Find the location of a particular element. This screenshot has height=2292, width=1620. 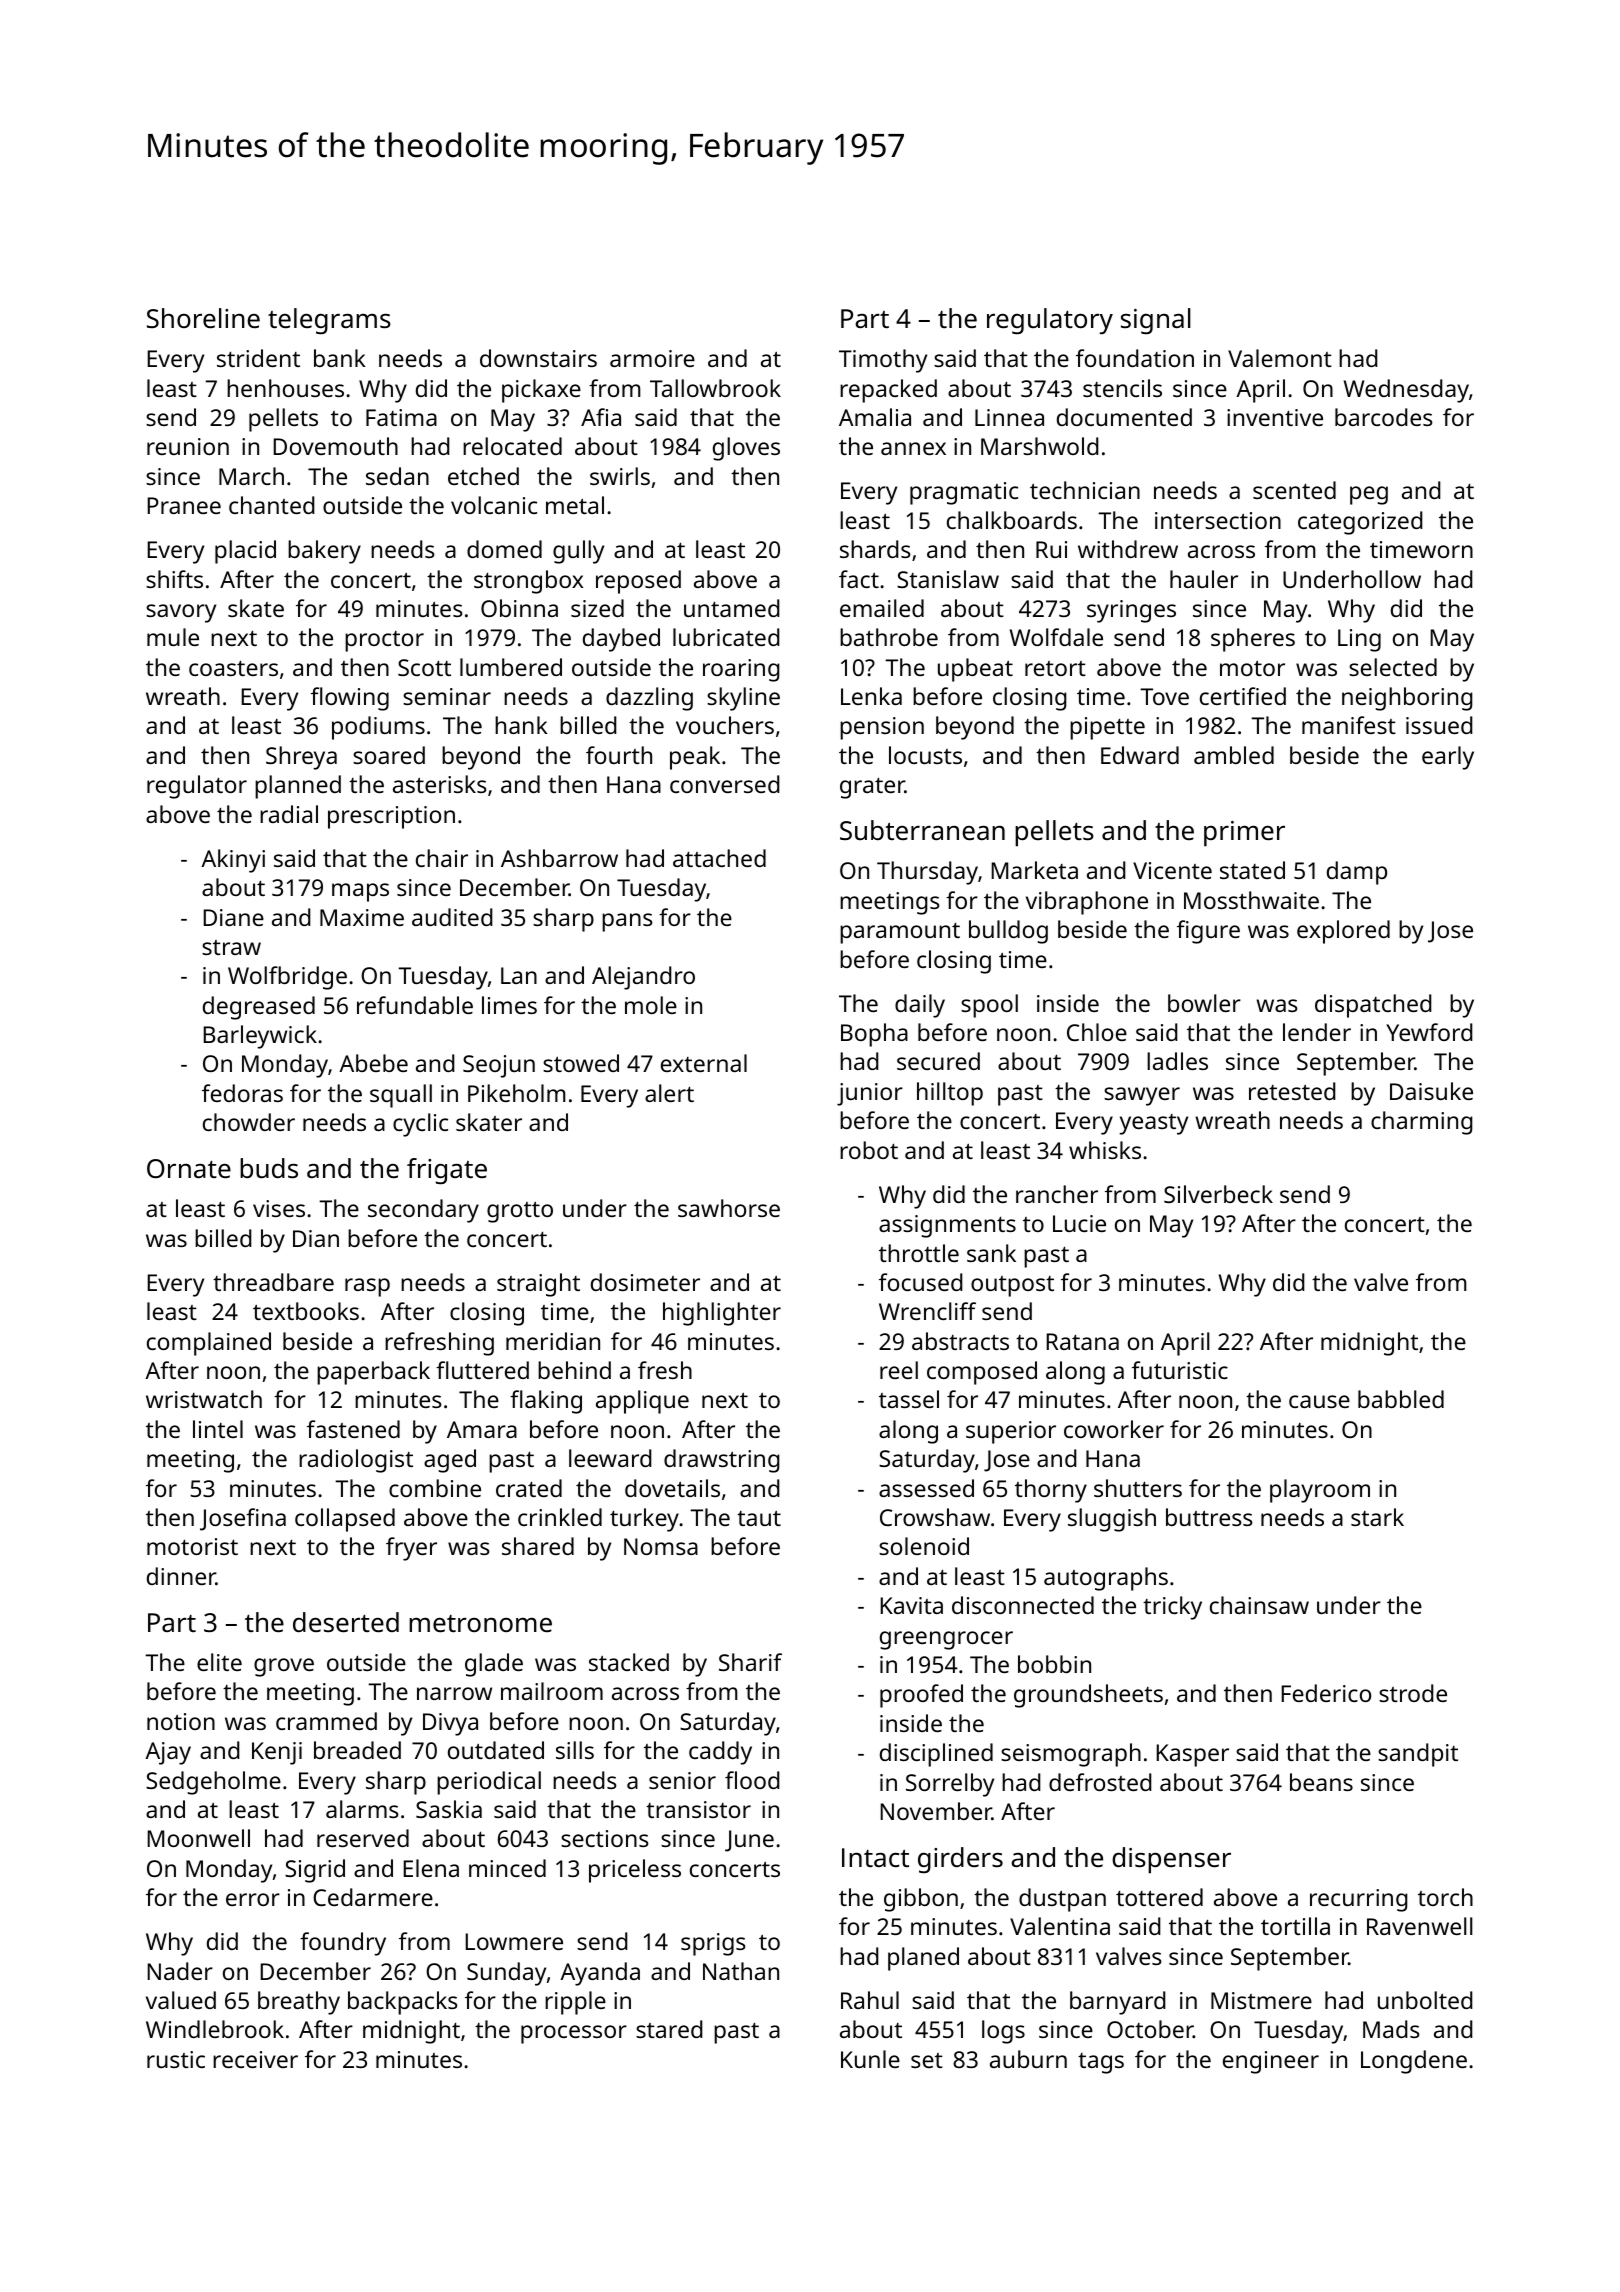

audited is located at coordinates (452, 917).
